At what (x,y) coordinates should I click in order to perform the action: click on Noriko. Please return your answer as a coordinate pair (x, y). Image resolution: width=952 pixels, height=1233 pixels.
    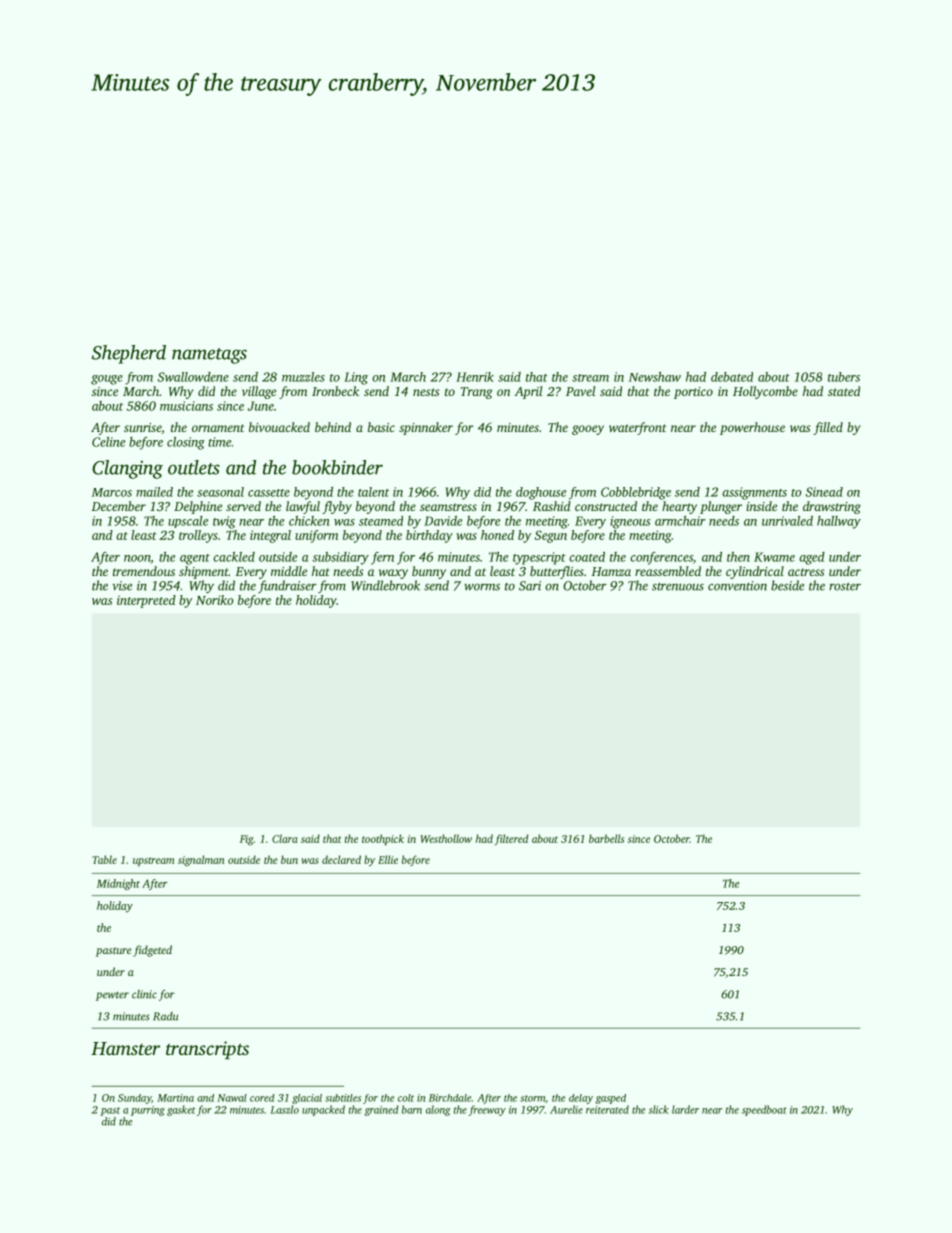
    Looking at the image, I should click on (215, 600).
